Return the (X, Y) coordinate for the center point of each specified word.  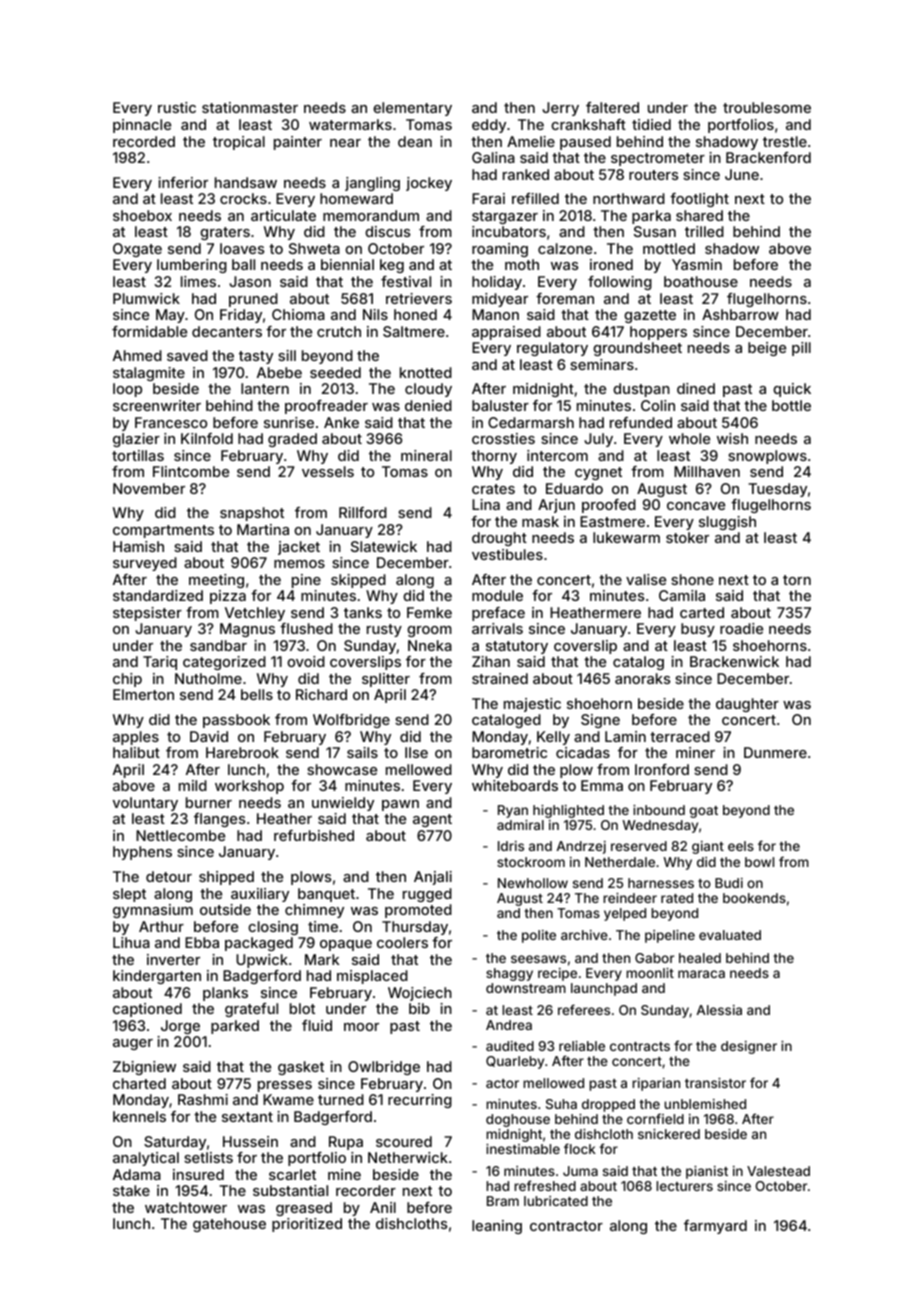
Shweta (314, 248)
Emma (602, 785)
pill (801, 349)
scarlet (292, 1174)
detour (169, 876)
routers (653, 175)
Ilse (416, 752)
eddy (489, 126)
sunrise (289, 422)
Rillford (363, 512)
